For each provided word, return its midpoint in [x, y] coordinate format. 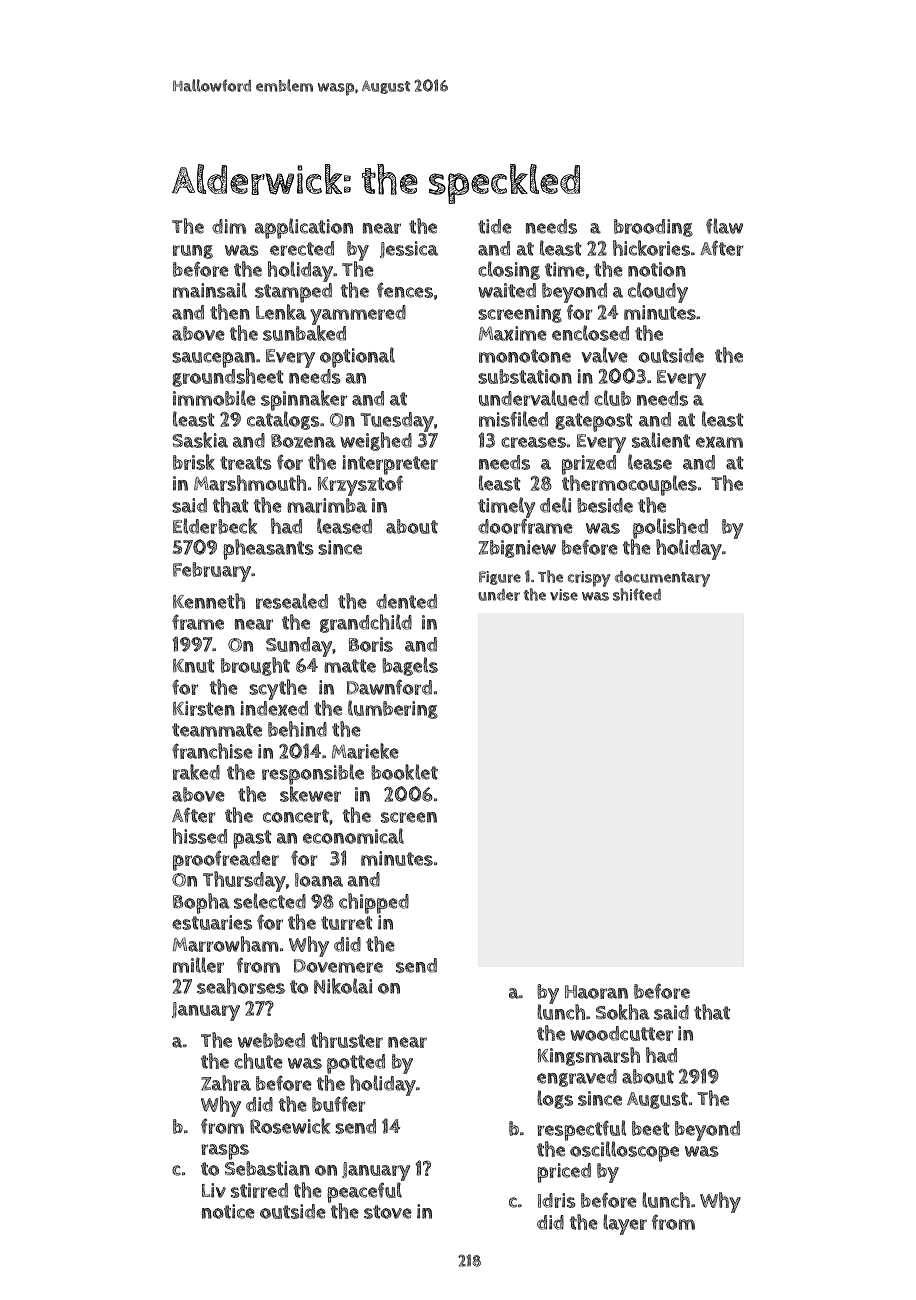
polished [670, 528]
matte [350, 666]
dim [229, 226]
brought [255, 666]
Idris [557, 1200]
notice [228, 1211]
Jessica [409, 249]
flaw [724, 226]
